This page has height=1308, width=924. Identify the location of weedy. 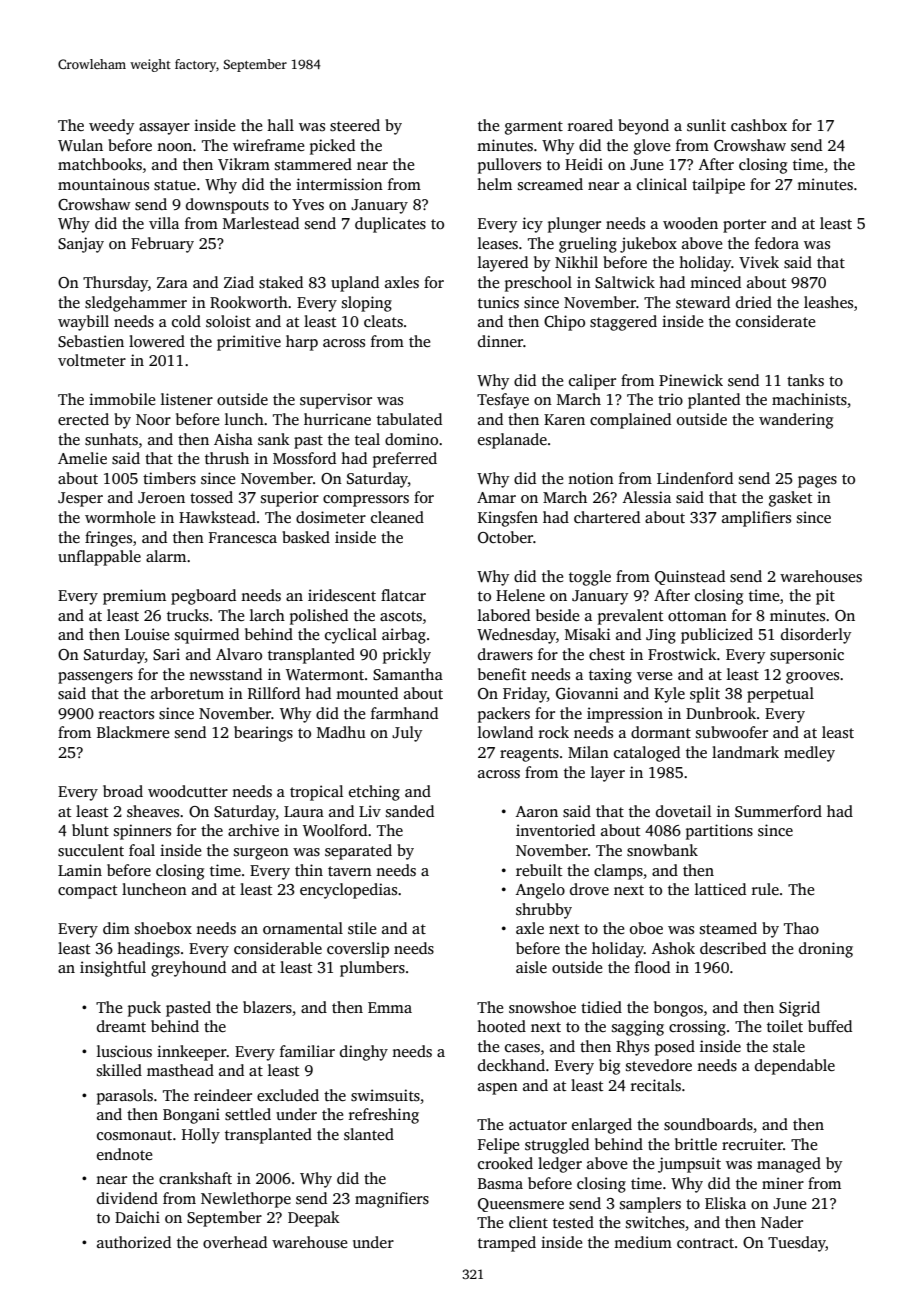
(111, 127).
